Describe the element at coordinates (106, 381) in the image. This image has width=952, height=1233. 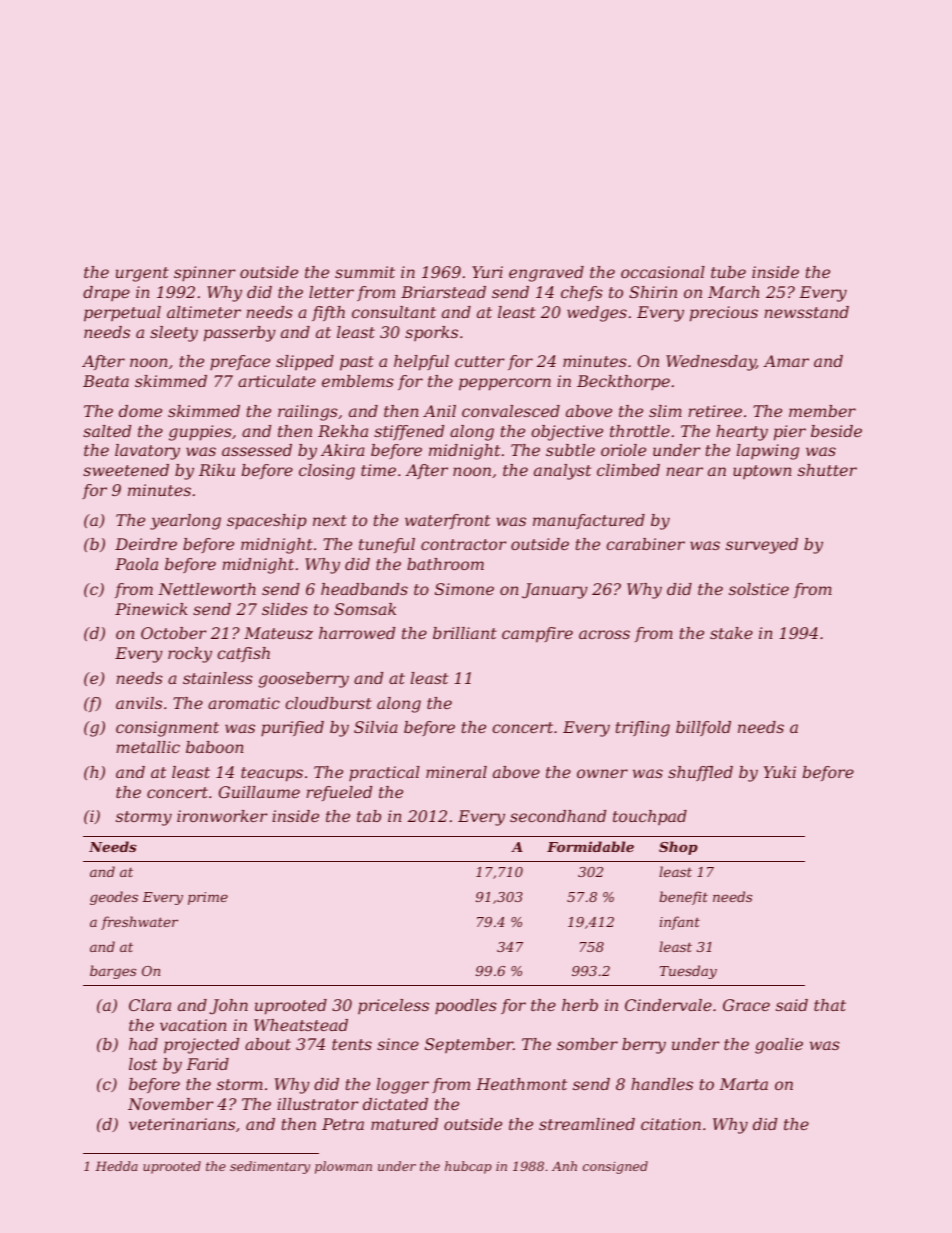
I see `Beata` at that location.
